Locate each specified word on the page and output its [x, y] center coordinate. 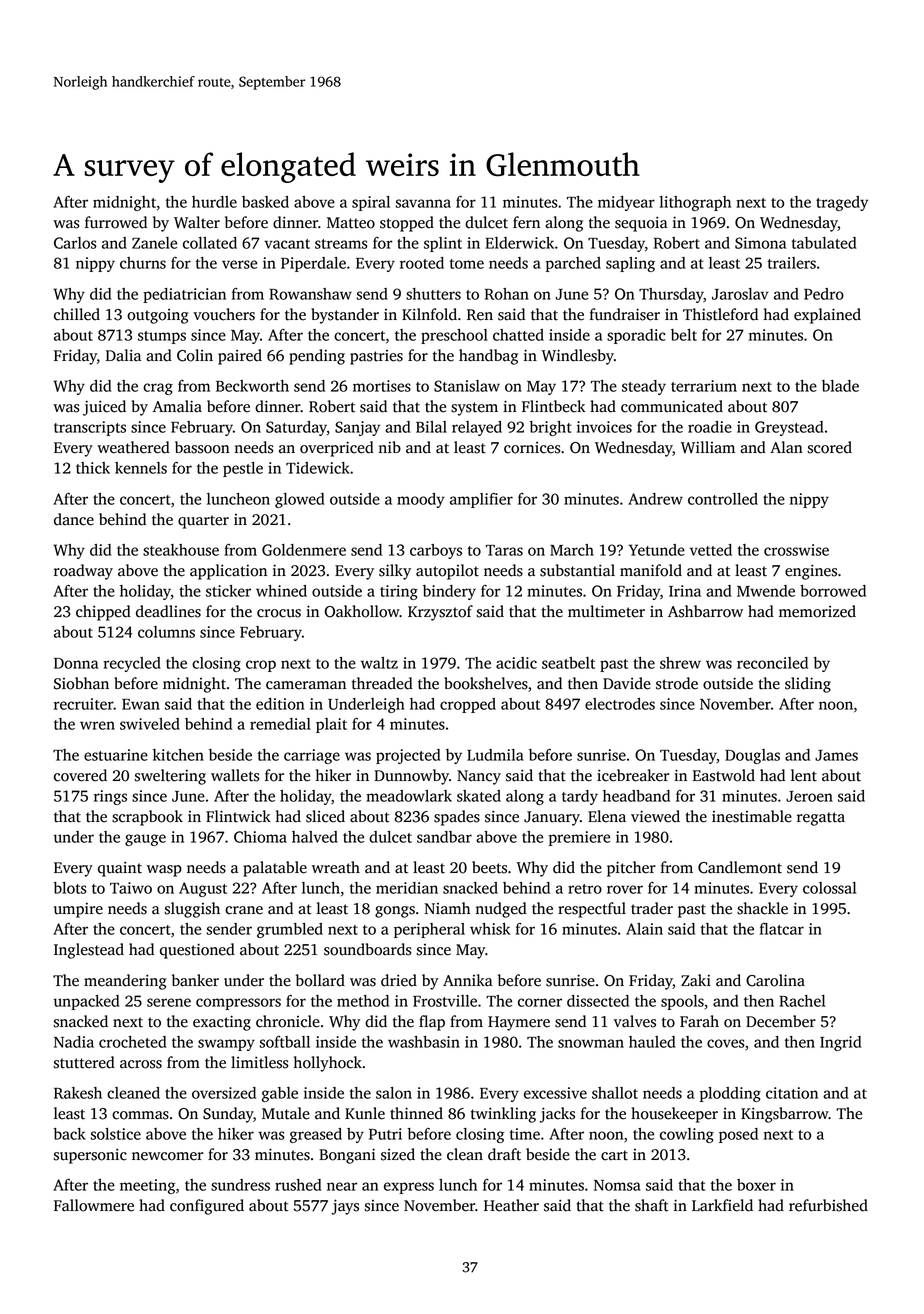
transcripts [90, 428]
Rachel [802, 1001]
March [572, 550]
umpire [78, 910]
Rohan [507, 294]
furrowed [116, 222]
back [70, 1134]
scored [830, 447]
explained [827, 316]
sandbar [444, 837]
